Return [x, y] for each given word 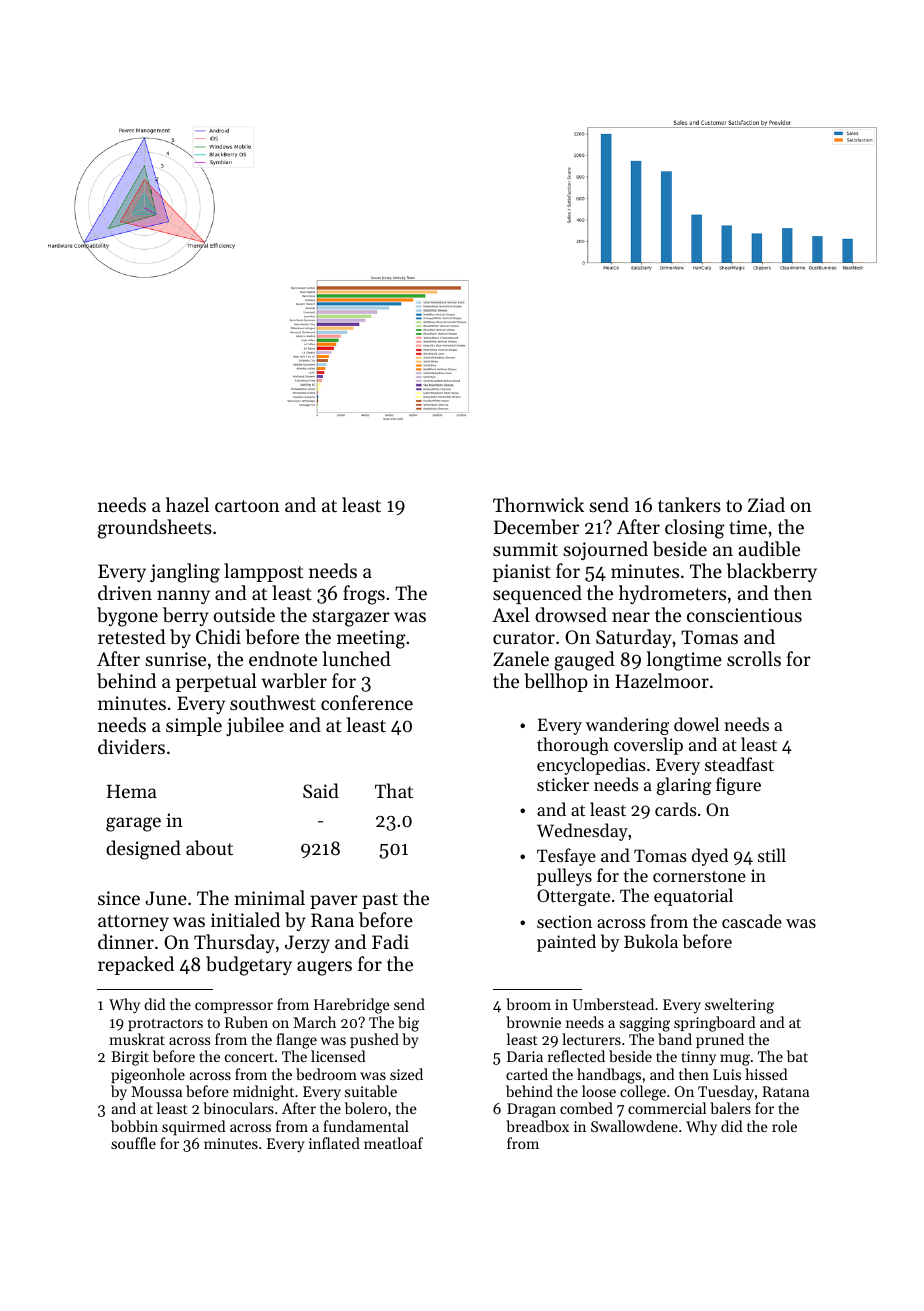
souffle [133, 1143]
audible [769, 549]
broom [528, 1004]
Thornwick [538, 504]
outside [244, 614]
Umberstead [613, 1004]
